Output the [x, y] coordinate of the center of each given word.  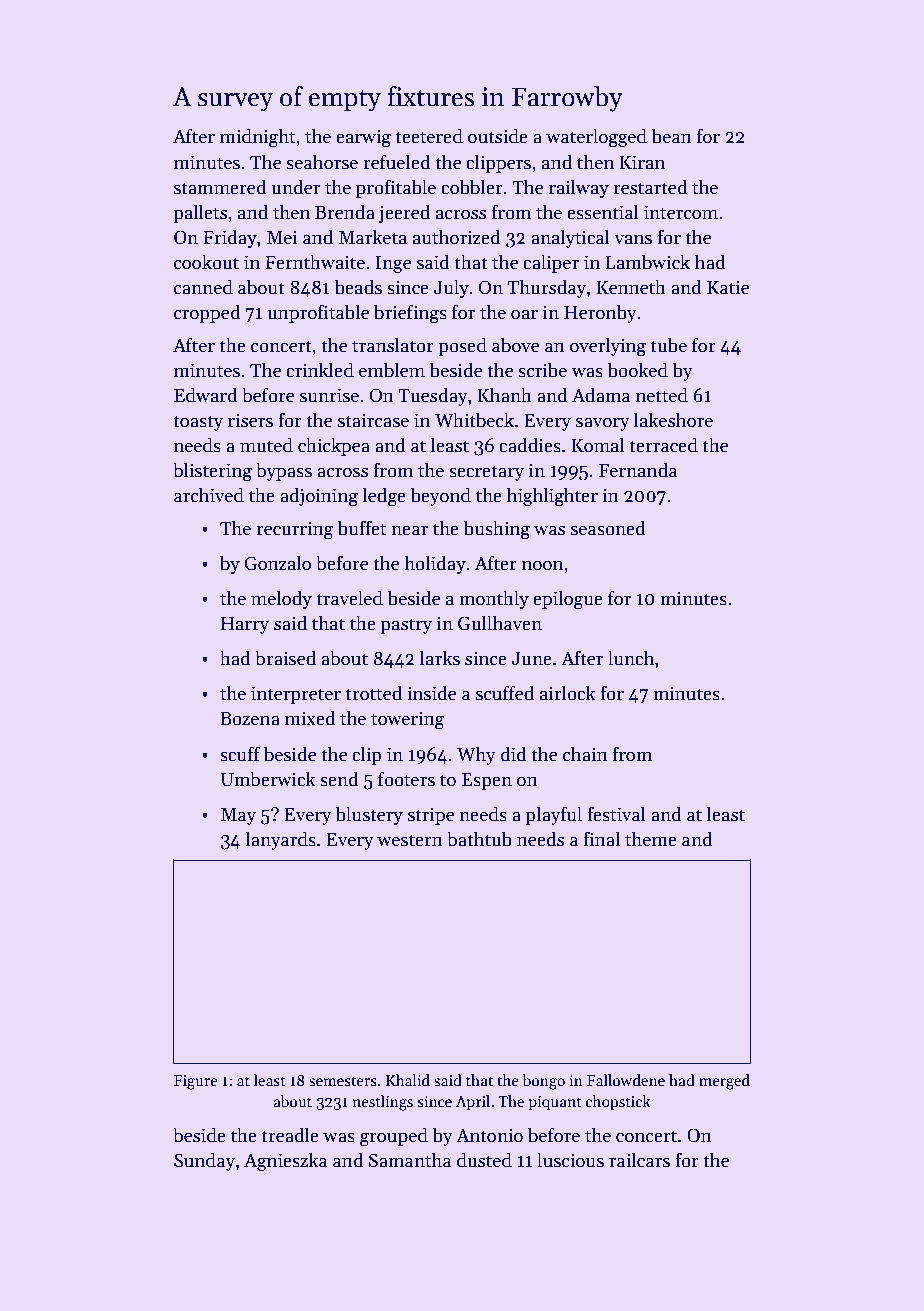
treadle [290, 1135]
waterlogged [596, 138]
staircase [373, 420]
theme [651, 839]
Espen [487, 781]
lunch [631, 658]
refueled [397, 162]
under [295, 187]
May [238, 816]
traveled [349, 598]
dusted [484, 1160]
